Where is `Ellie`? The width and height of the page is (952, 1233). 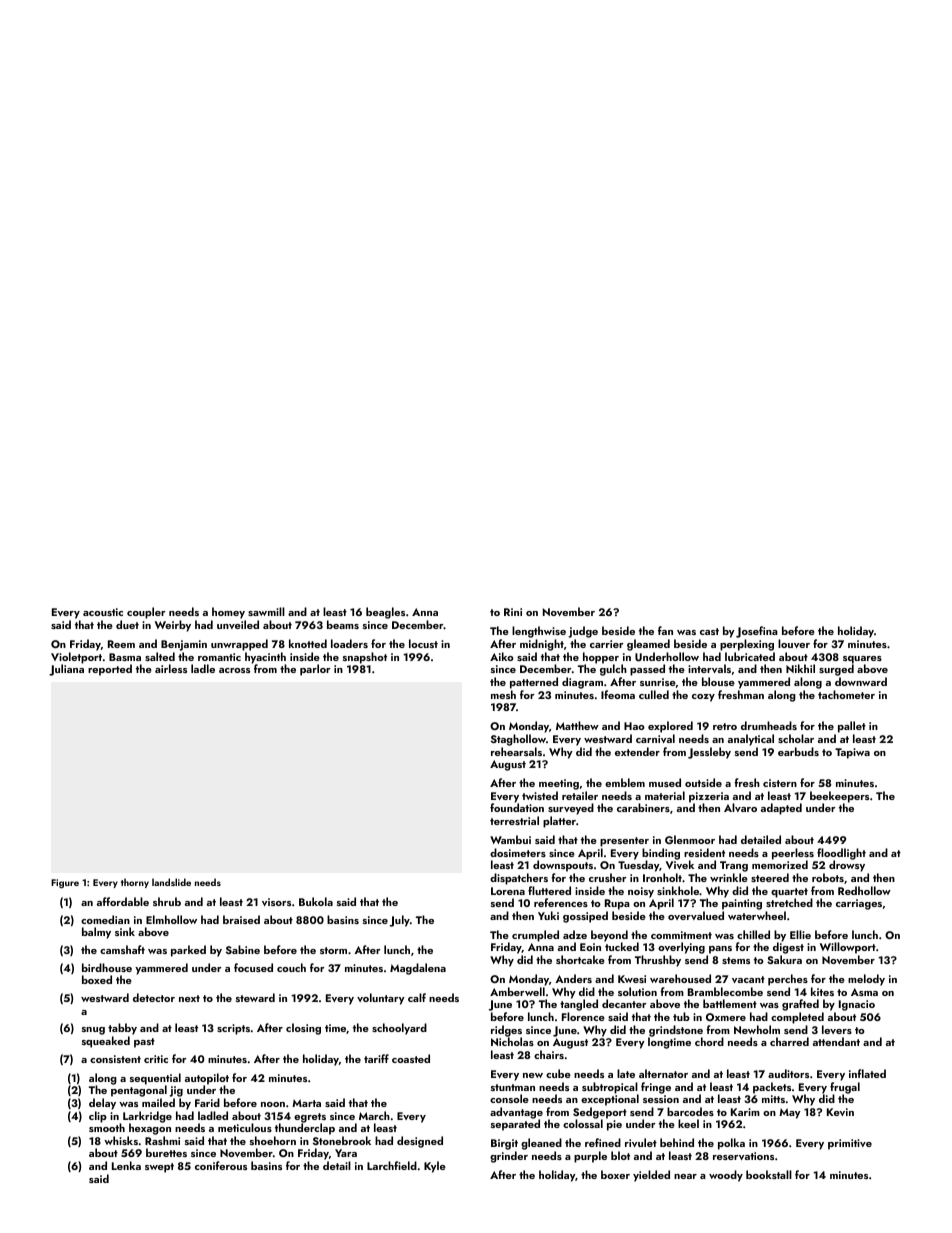
Ellie is located at coordinates (800, 934).
